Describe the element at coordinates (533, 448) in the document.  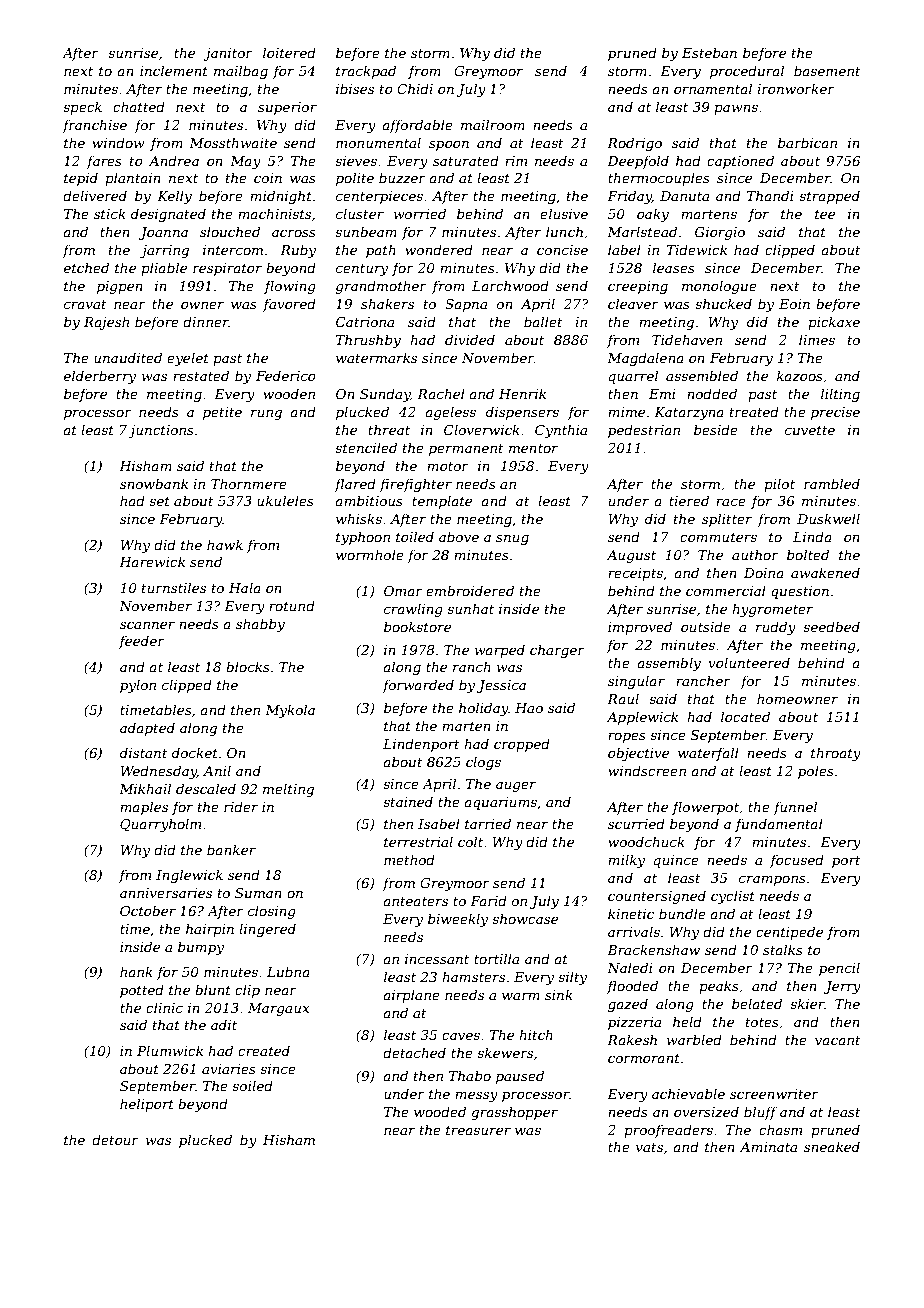
I see `mentor` at that location.
